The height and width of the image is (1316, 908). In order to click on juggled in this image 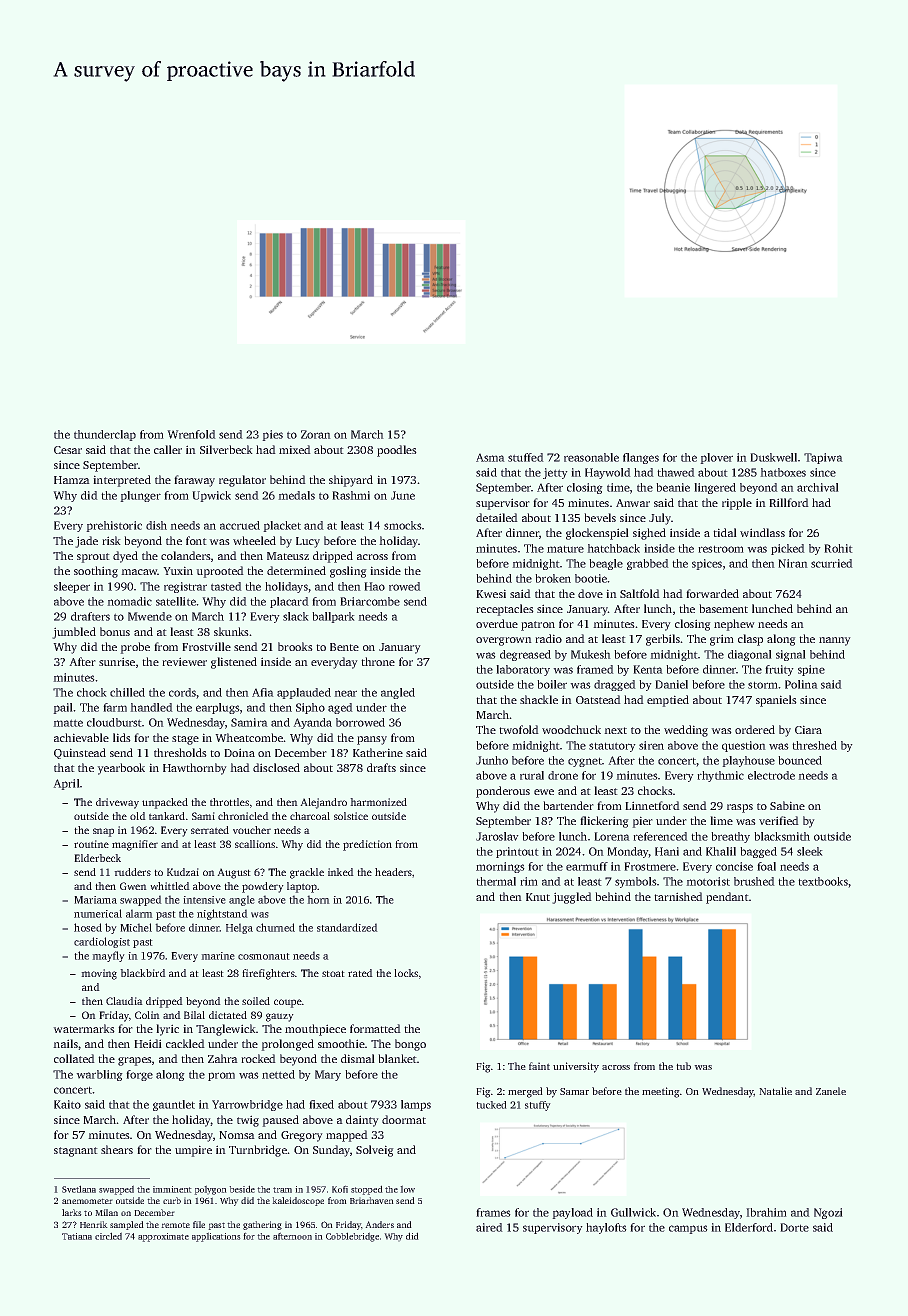, I will do `click(572, 898)`.
